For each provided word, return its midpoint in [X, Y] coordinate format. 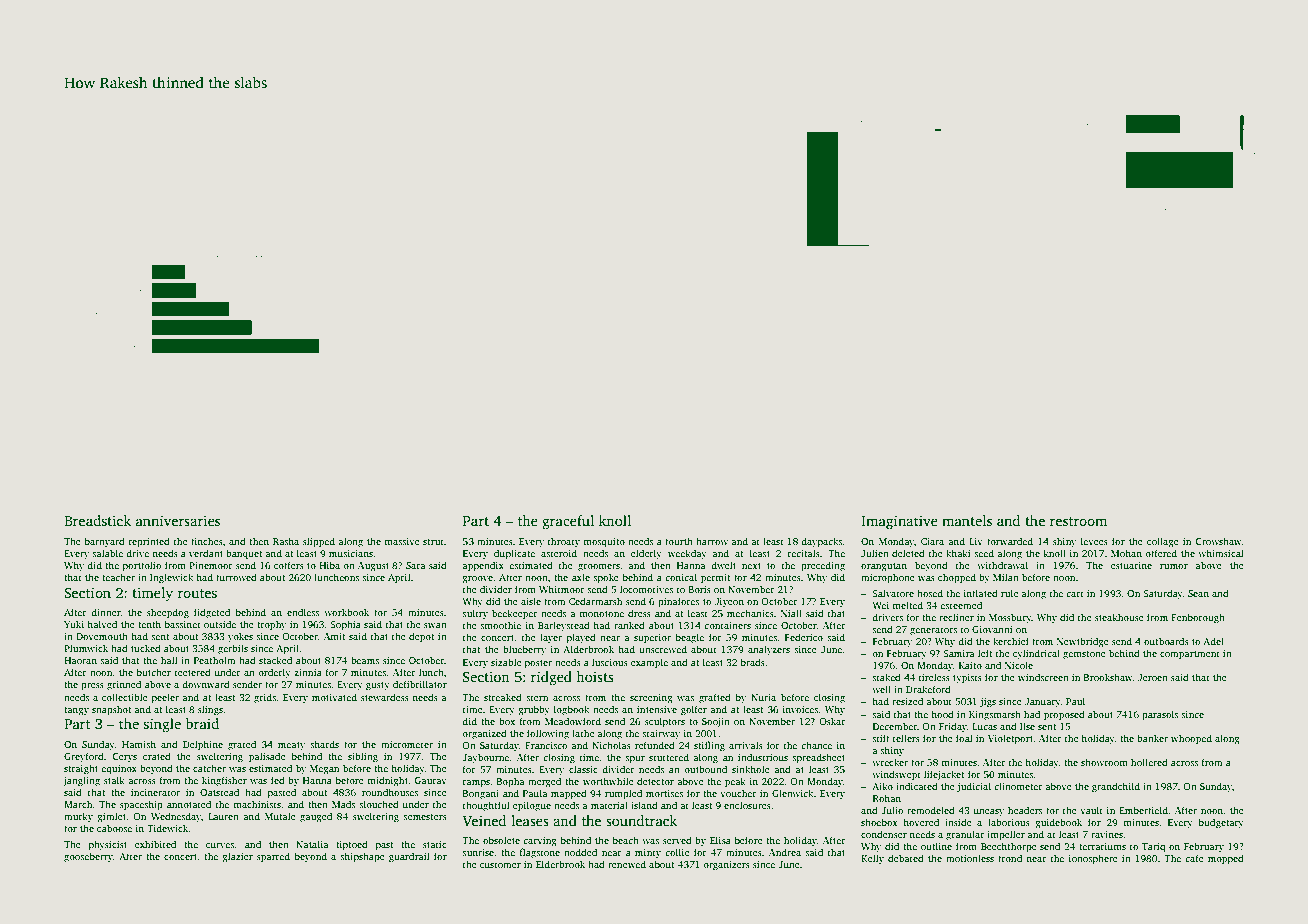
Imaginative [899, 522]
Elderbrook [560, 864]
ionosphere [1093, 859]
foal [964, 738]
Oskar [832, 721]
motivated [334, 697]
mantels [967, 520]
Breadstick [97, 520]
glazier [237, 857]
